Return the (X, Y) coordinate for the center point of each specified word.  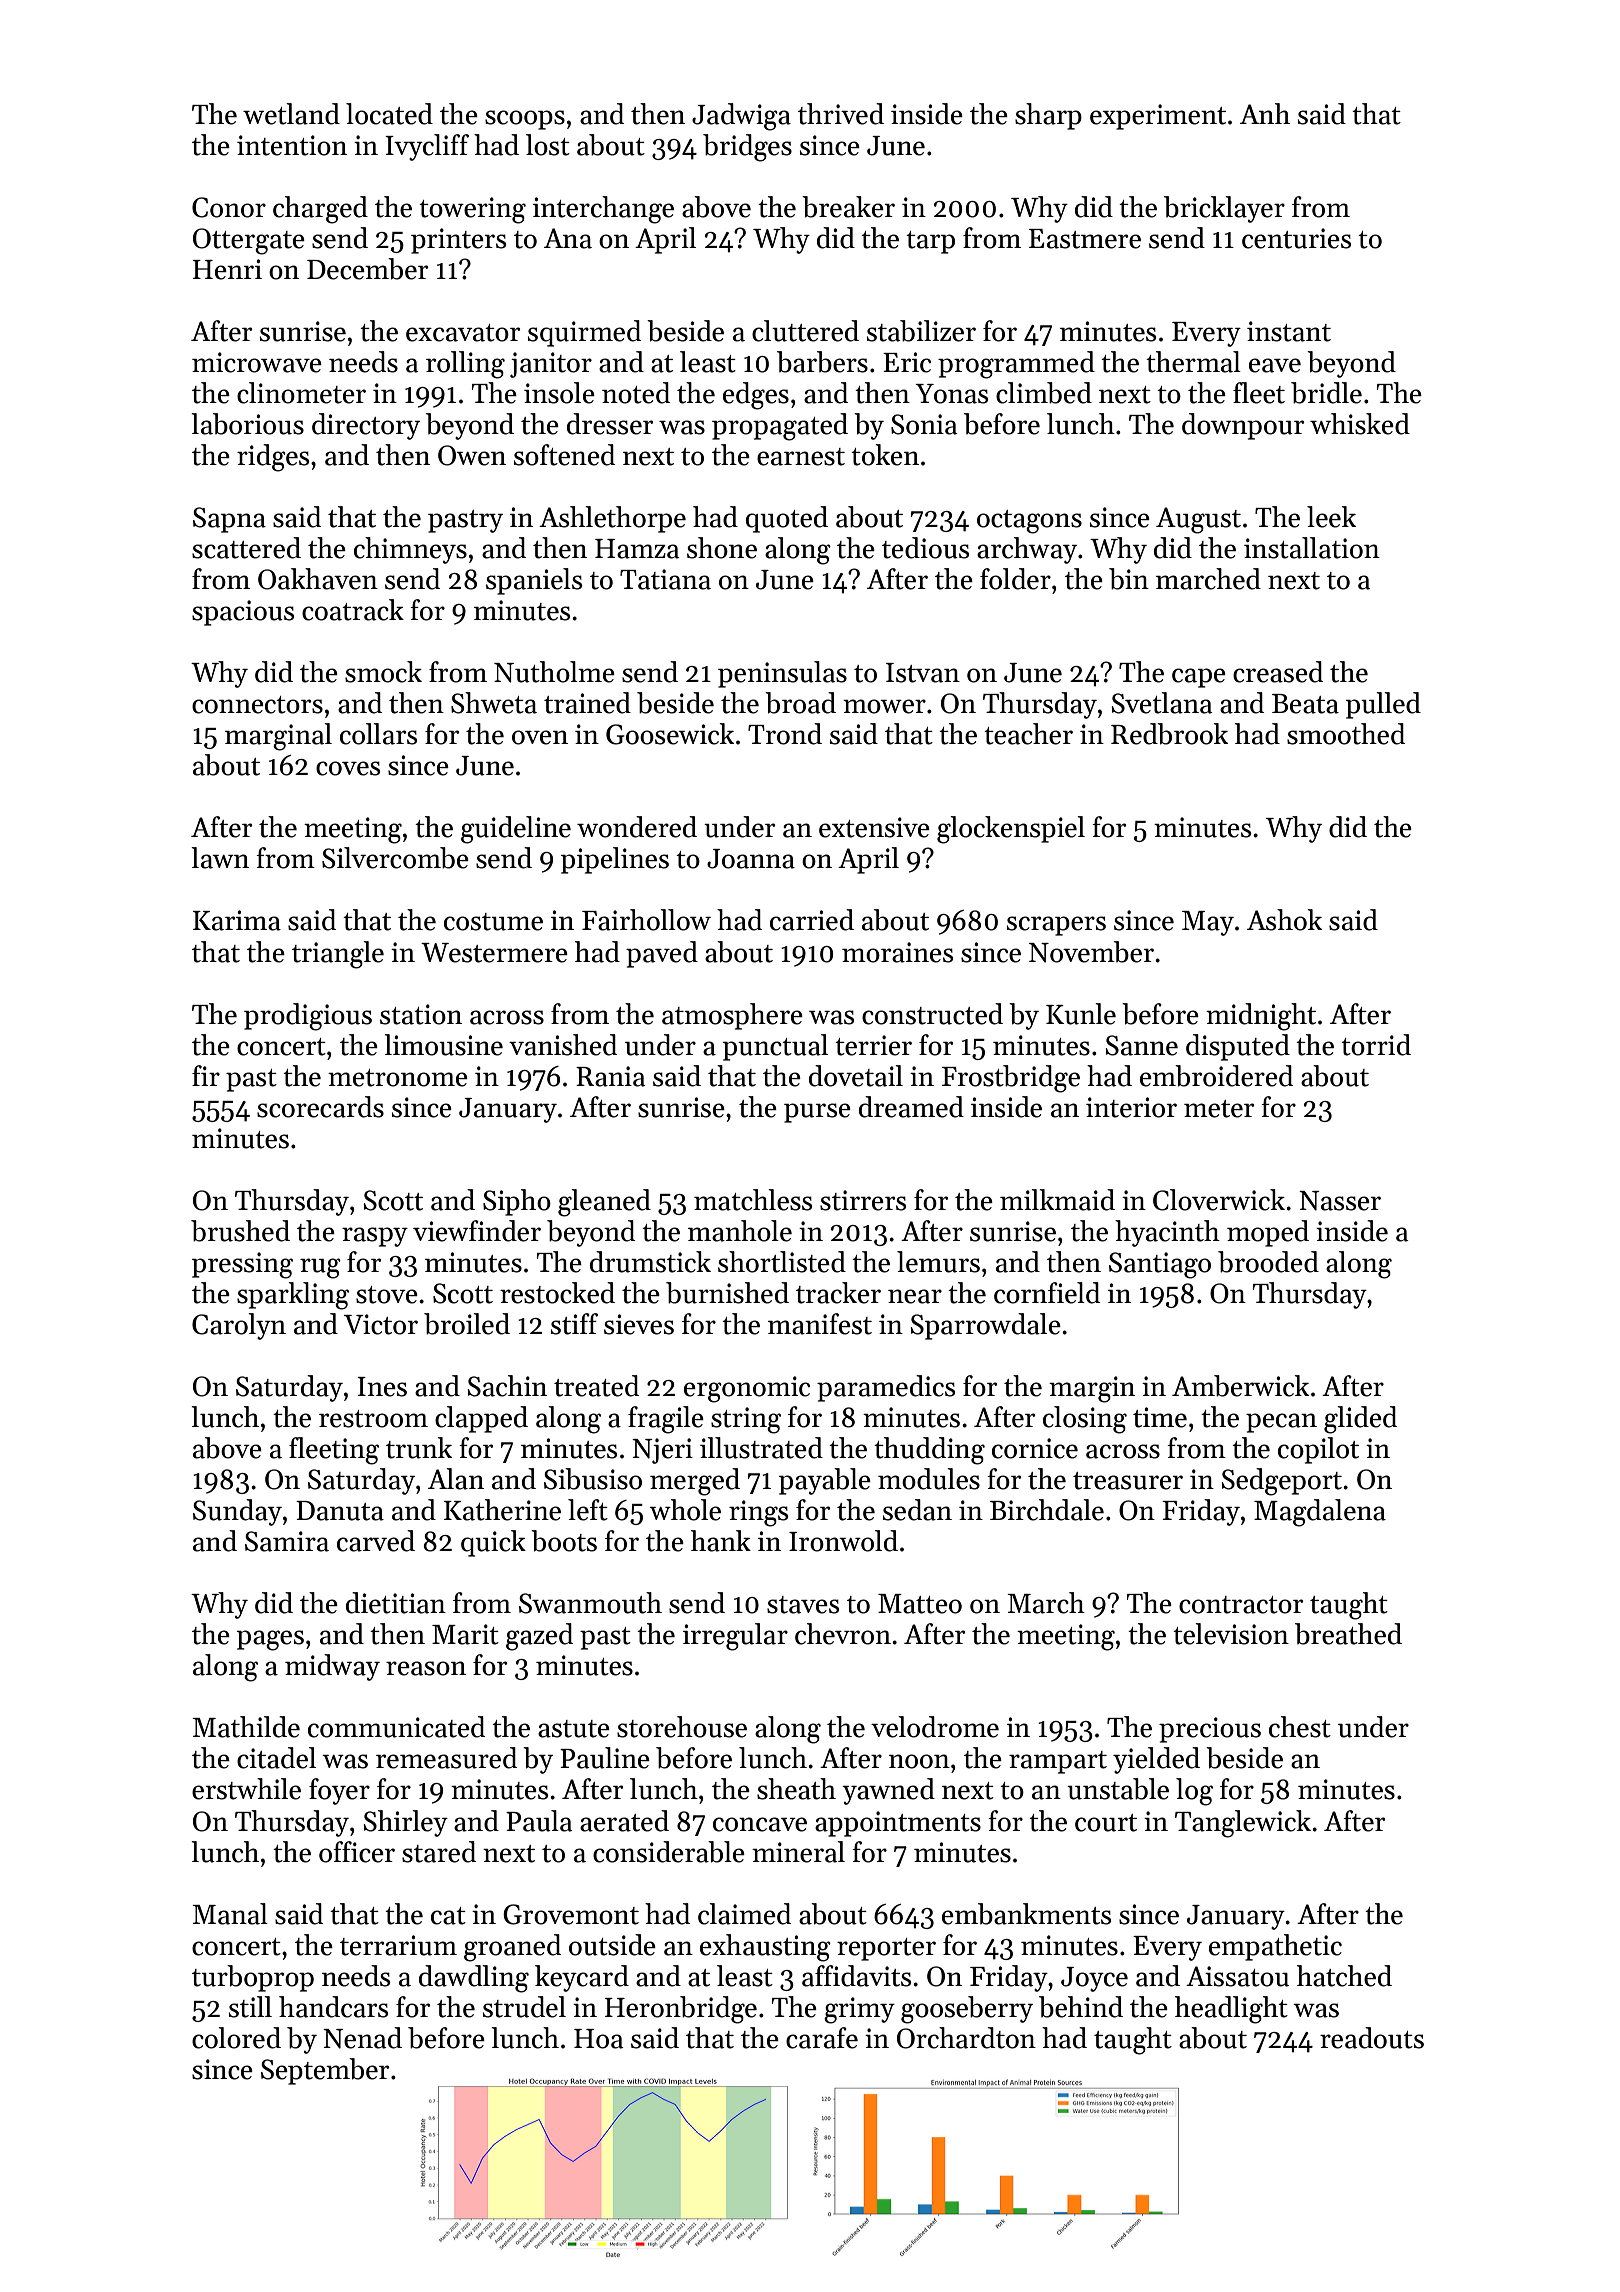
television (1231, 1634)
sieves (639, 1324)
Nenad (362, 2038)
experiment (1158, 117)
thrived (841, 114)
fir (206, 1075)
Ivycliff (427, 147)
